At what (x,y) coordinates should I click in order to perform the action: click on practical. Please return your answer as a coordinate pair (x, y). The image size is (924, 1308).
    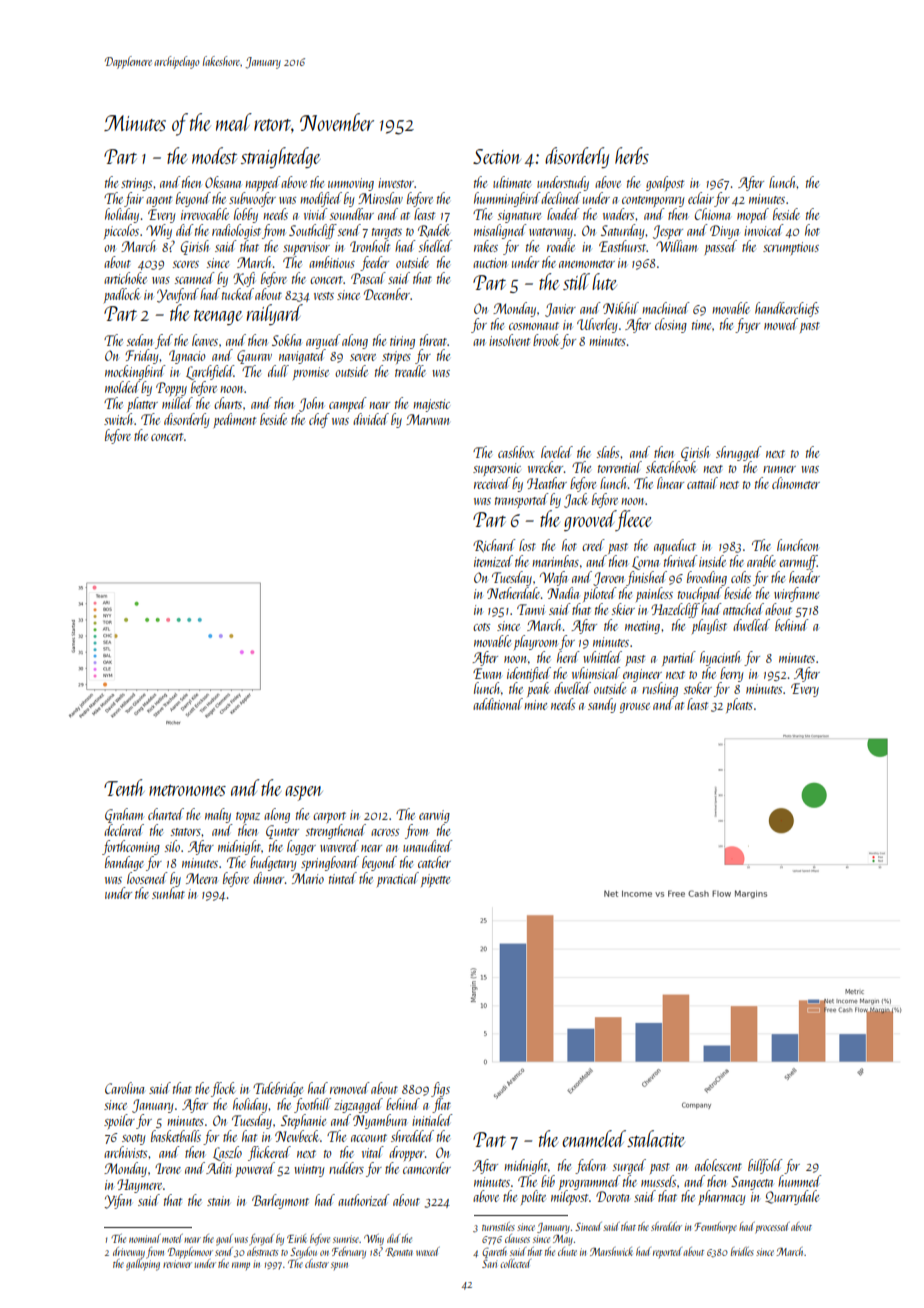
    Looking at the image, I should click on (398, 879).
